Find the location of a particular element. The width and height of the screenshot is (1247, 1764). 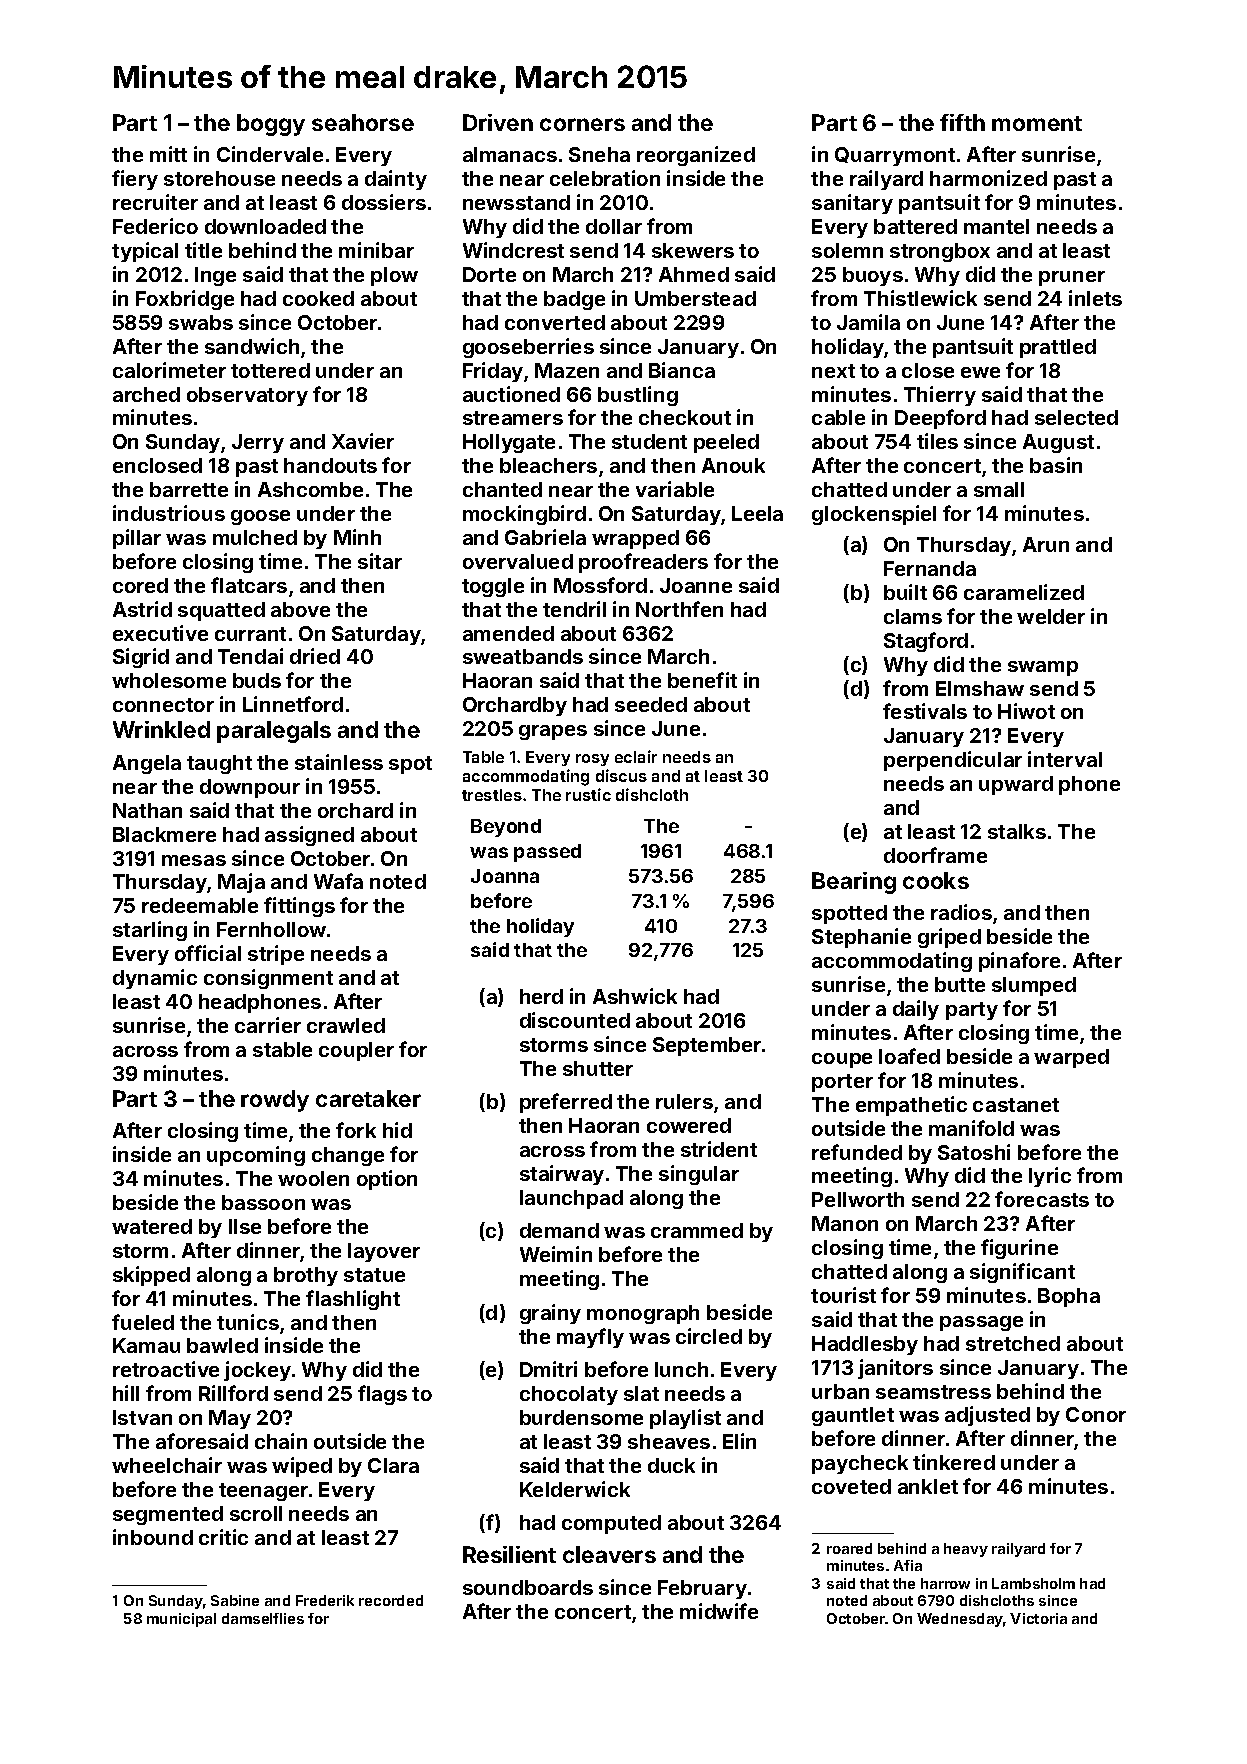

title is located at coordinates (203, 250).
